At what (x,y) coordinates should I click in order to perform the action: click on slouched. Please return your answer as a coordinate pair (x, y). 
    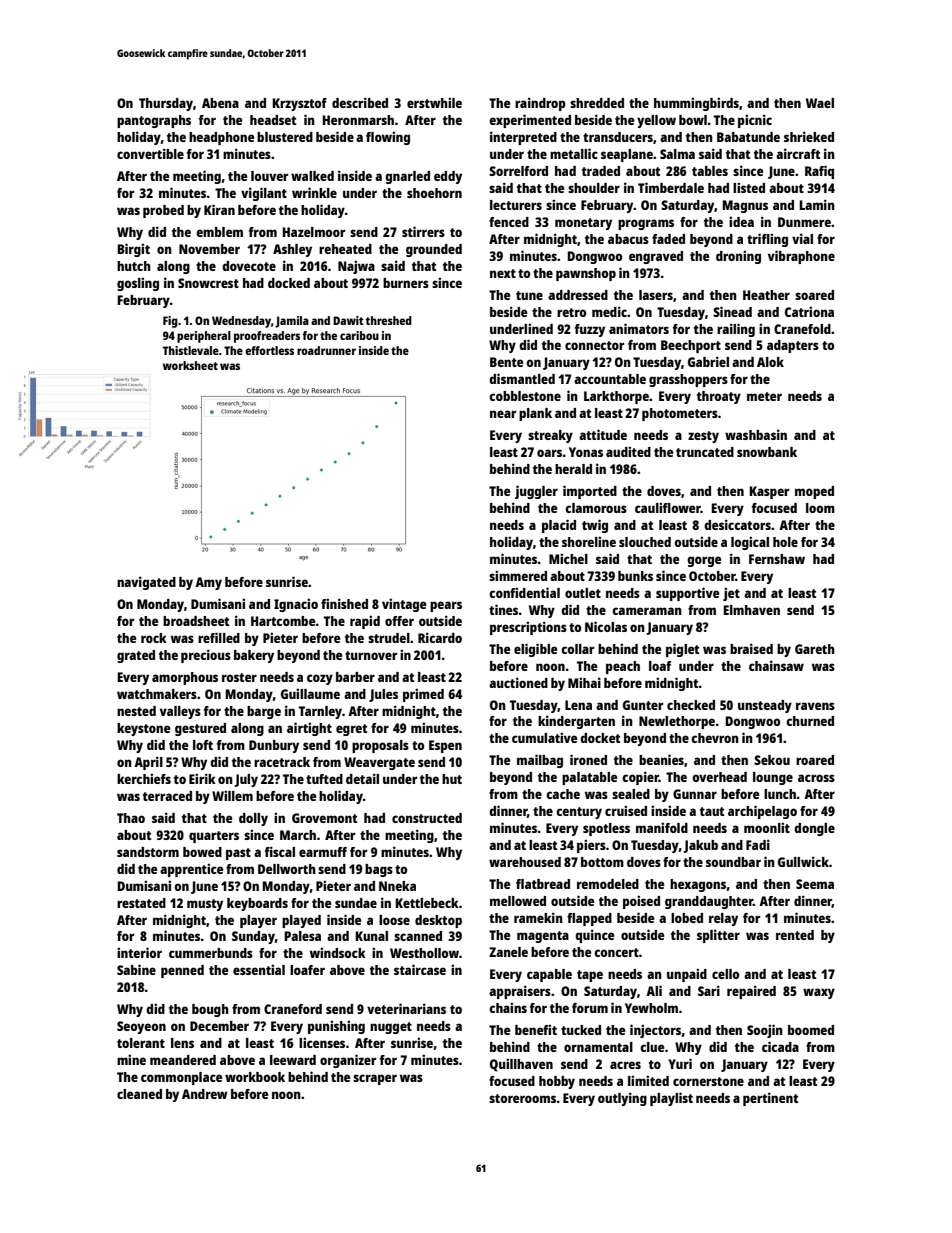
    Looking at the image, I should click on (645, 542).
